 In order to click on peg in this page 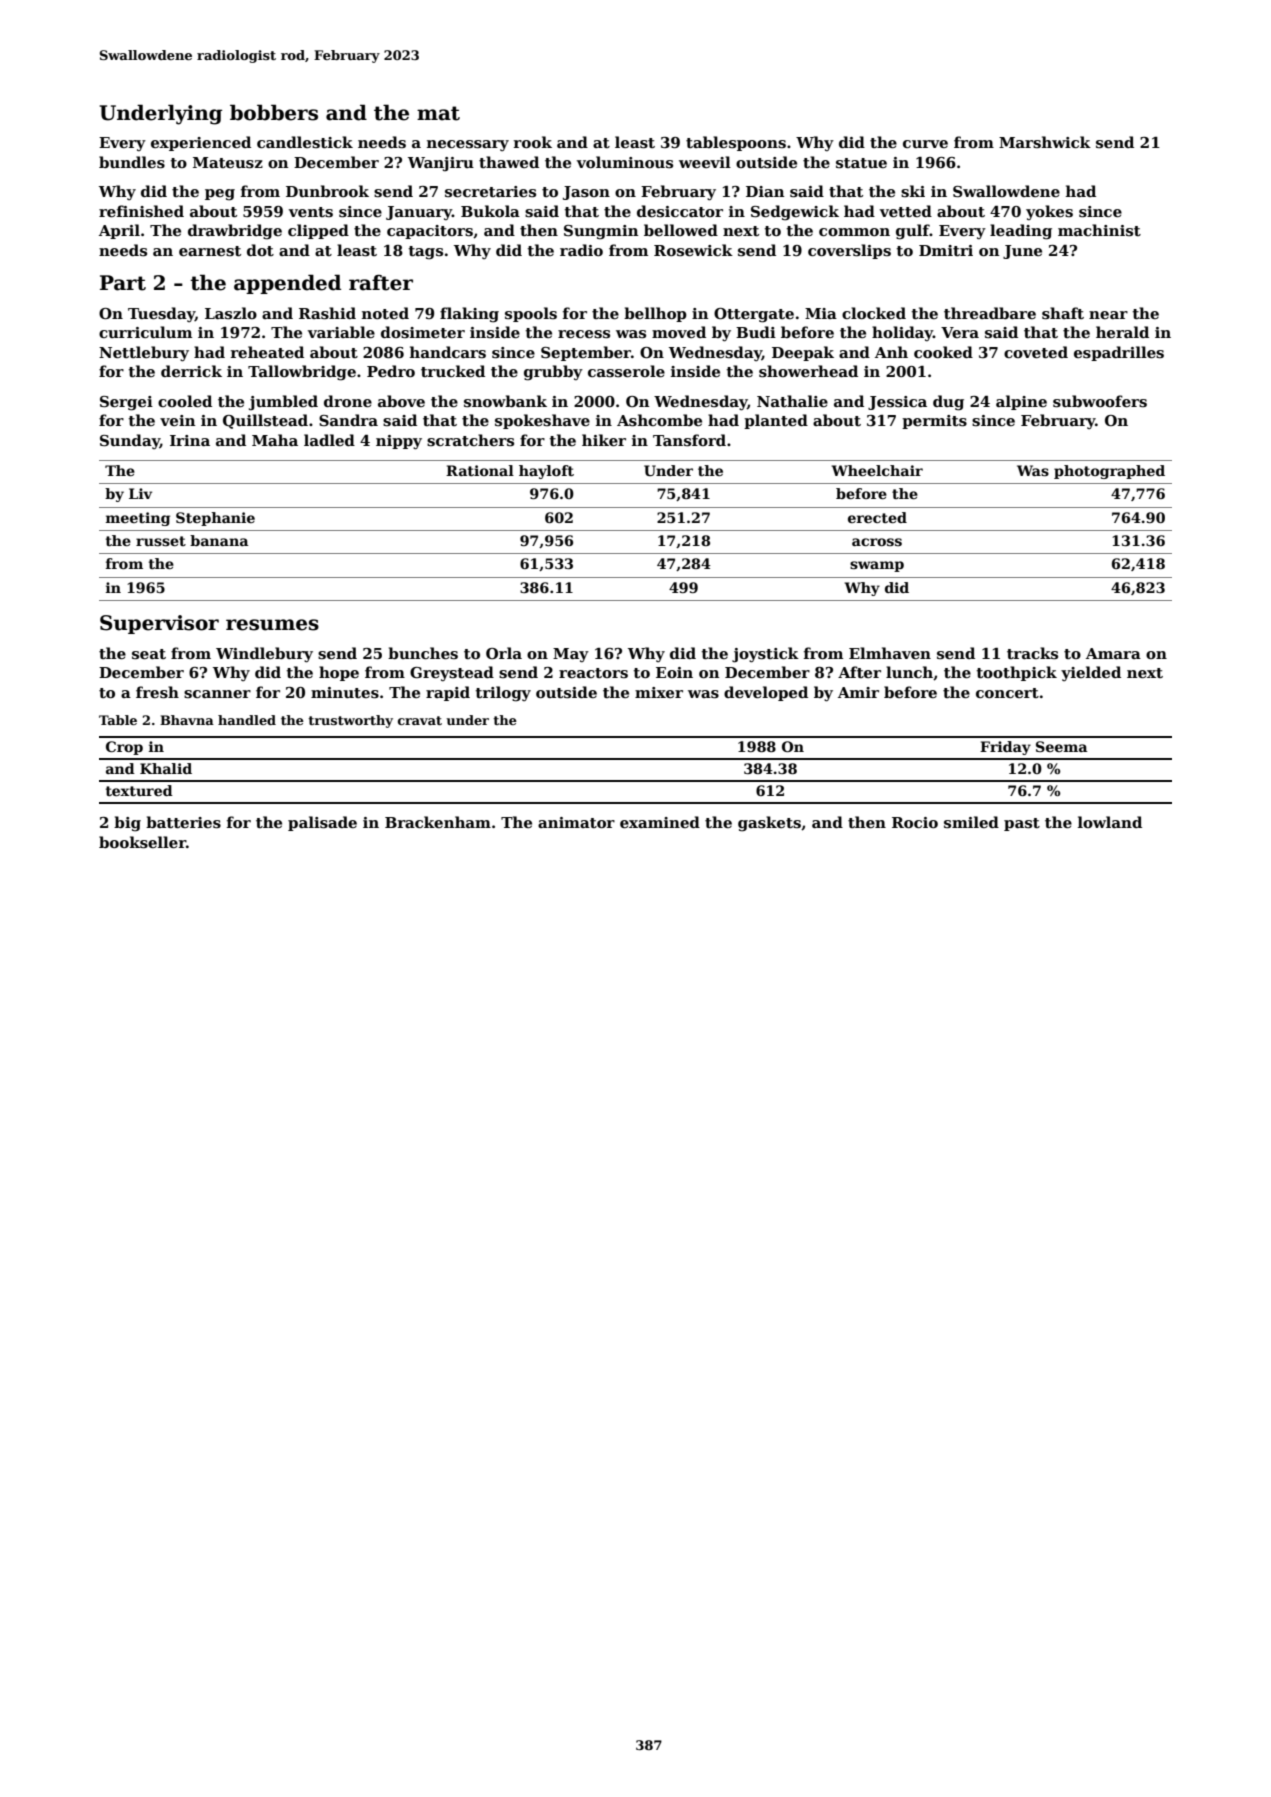, I will do `click(220, 195)`.
